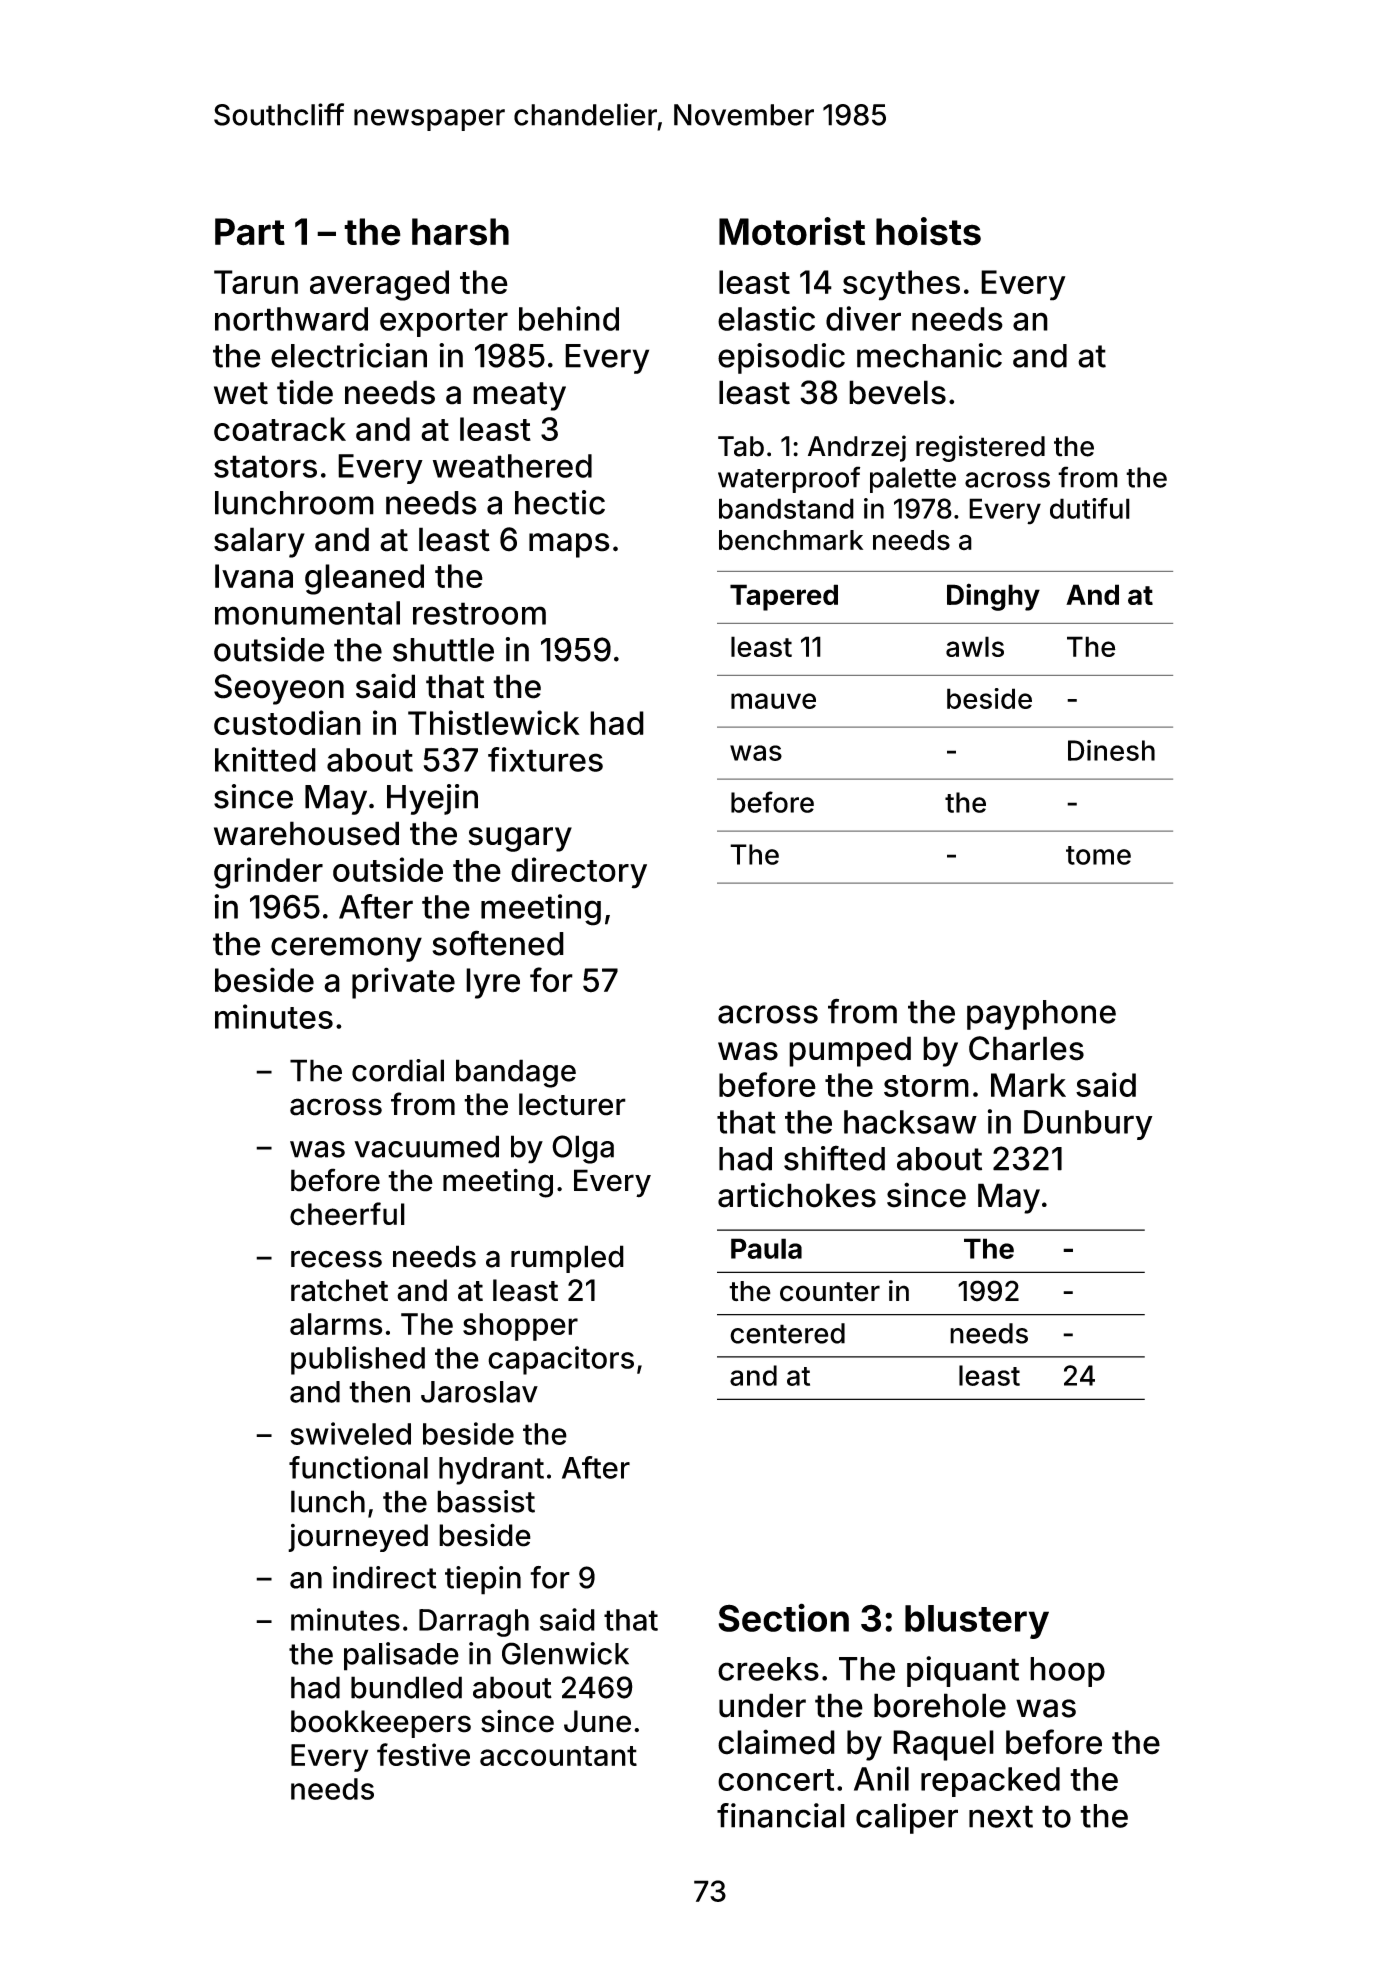 This screenshot has width=1386, height=1969. I want to click on fixtures, so click(545, 759).
